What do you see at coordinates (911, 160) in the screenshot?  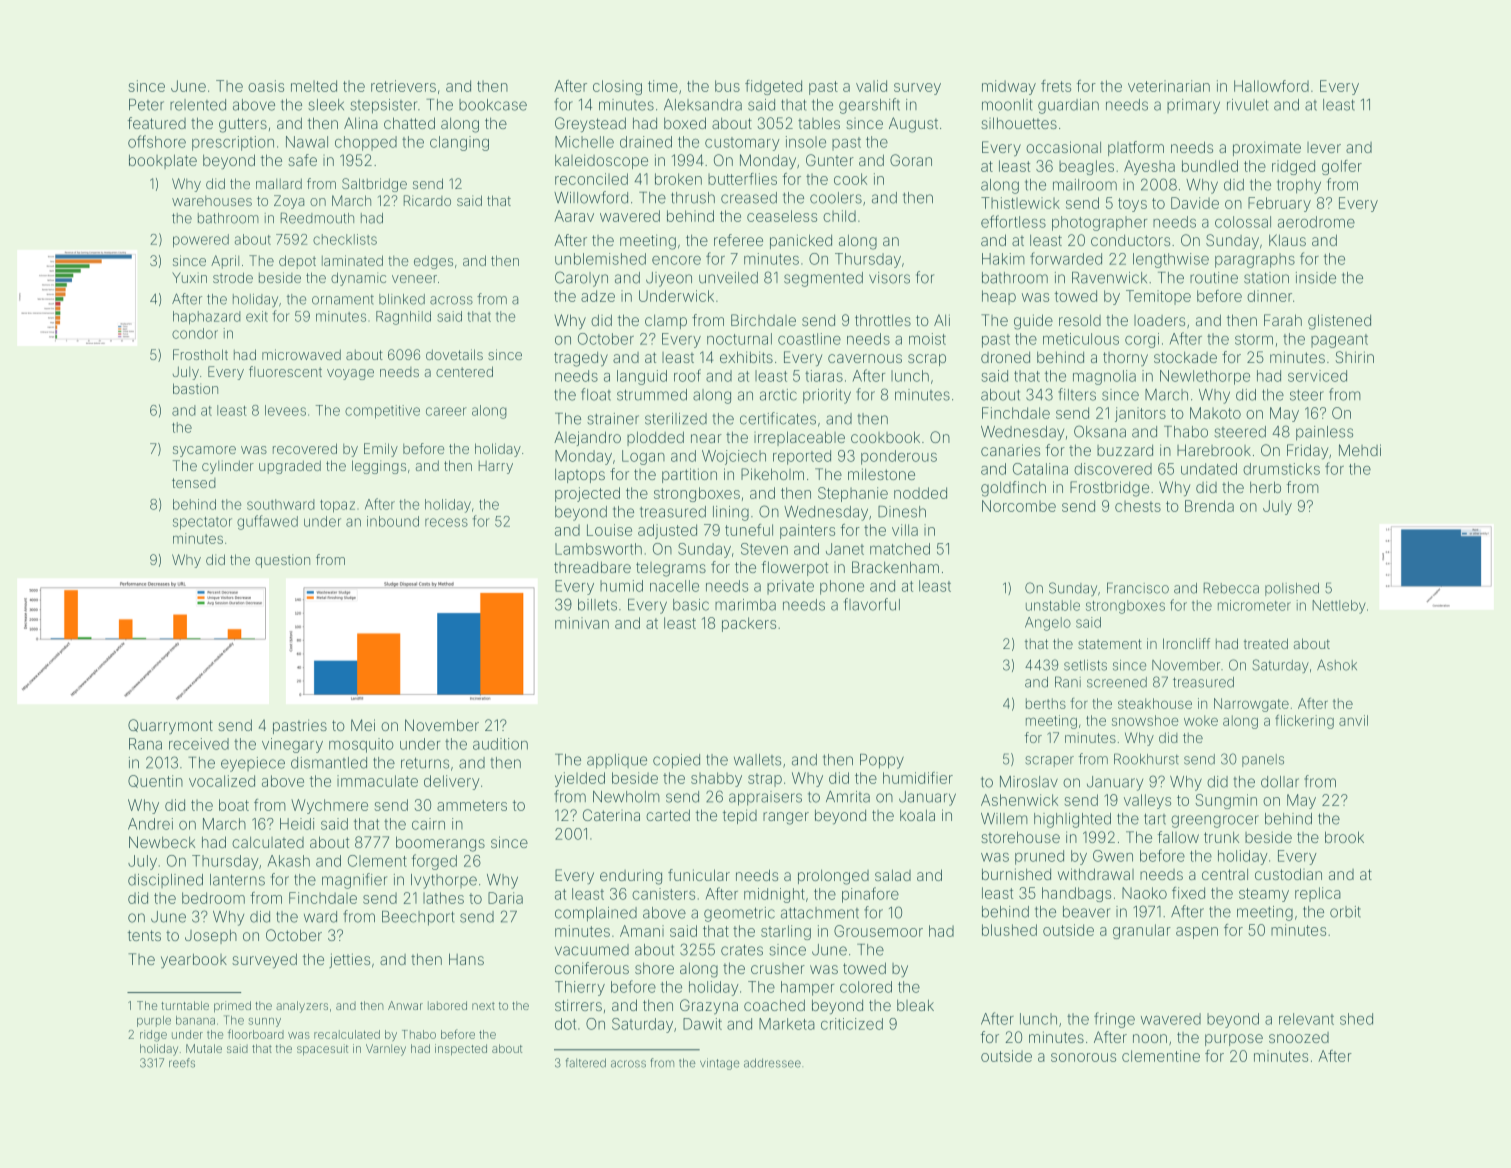 I see `Goran` at bounding box center [911, 160].
